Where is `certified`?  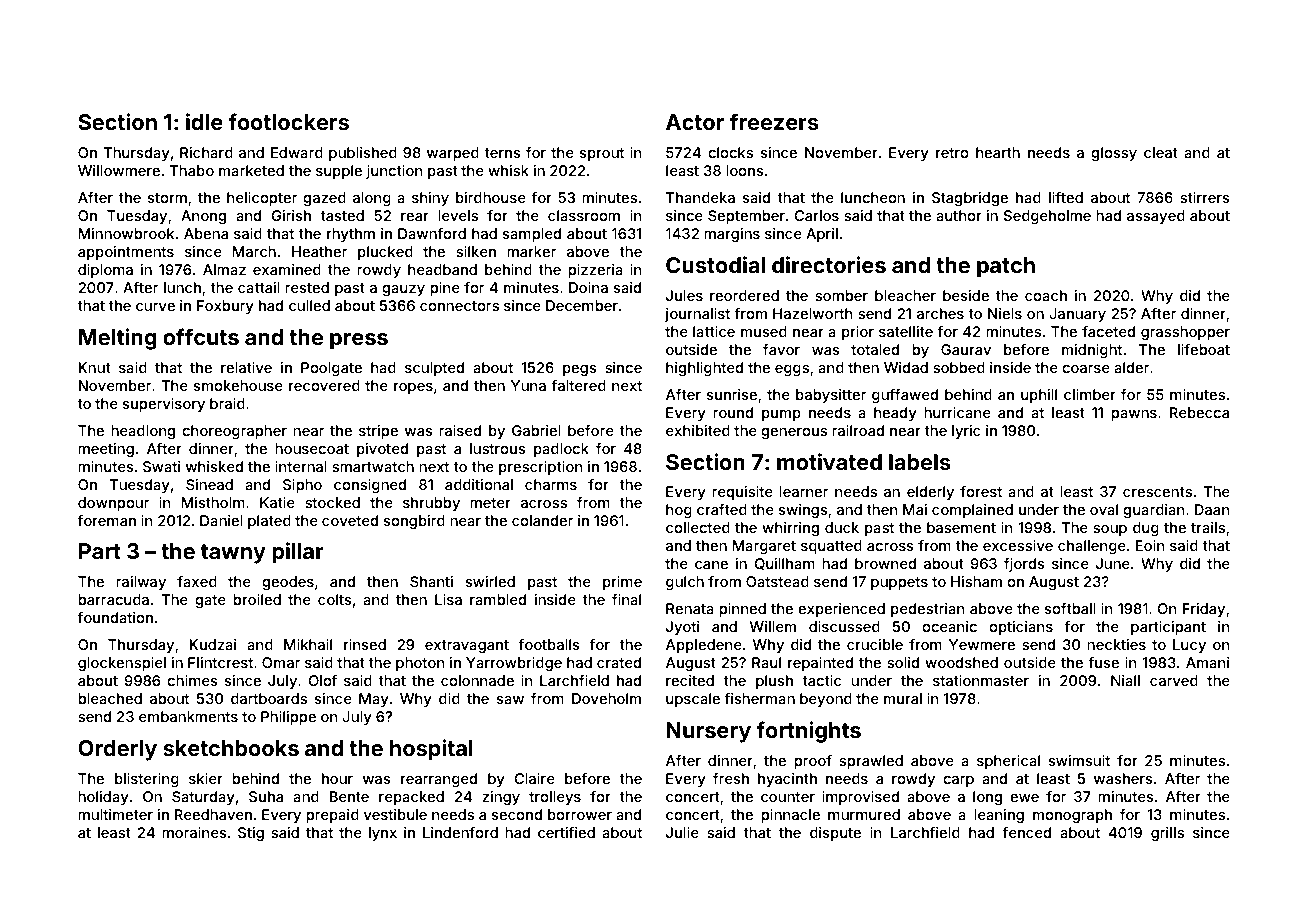
certified is located at coordinates (566, 832).
